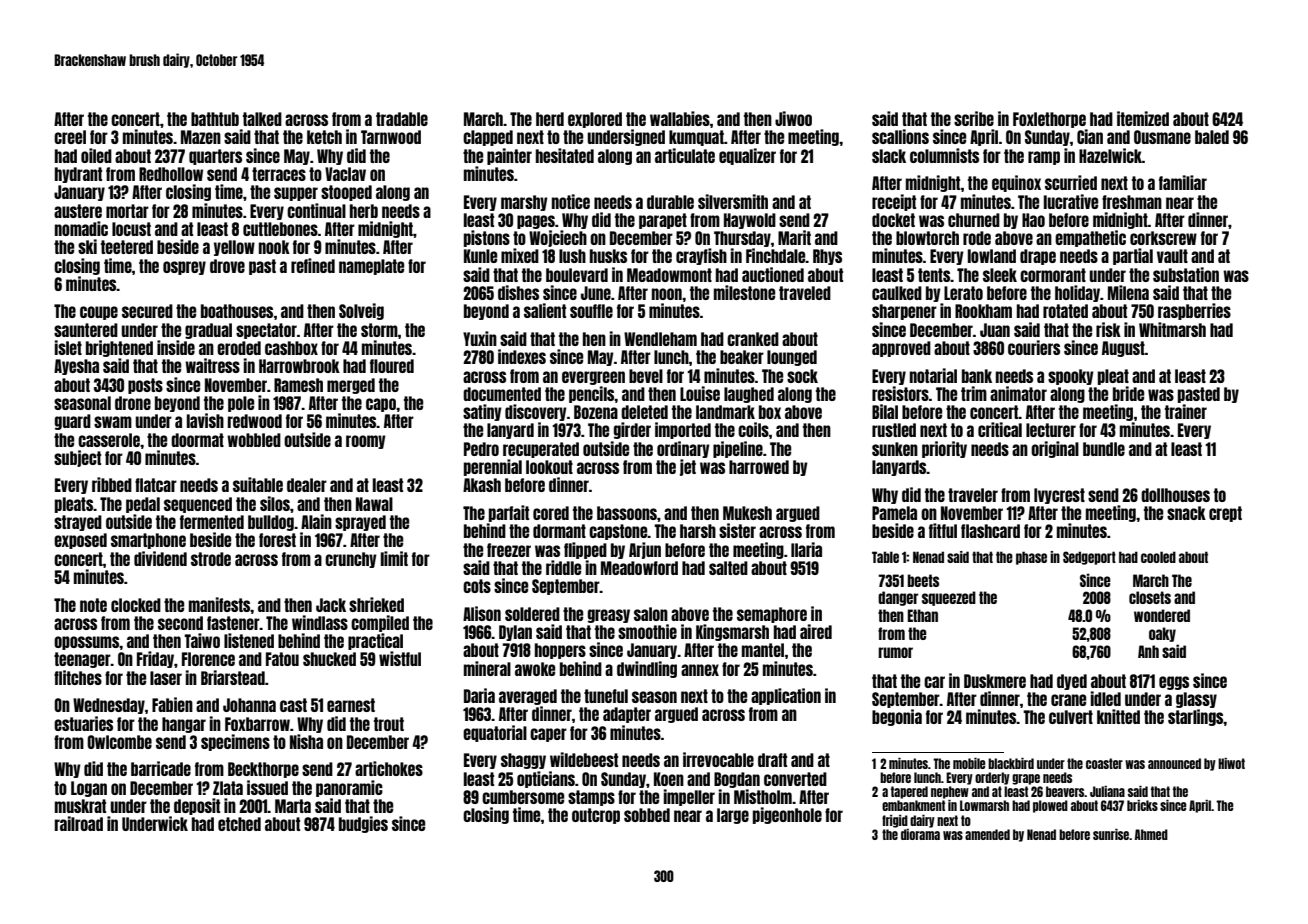  What do you see at coordinates (76, 367) in the document?
I see `Ayesha` at bounding box center [76, 367].
